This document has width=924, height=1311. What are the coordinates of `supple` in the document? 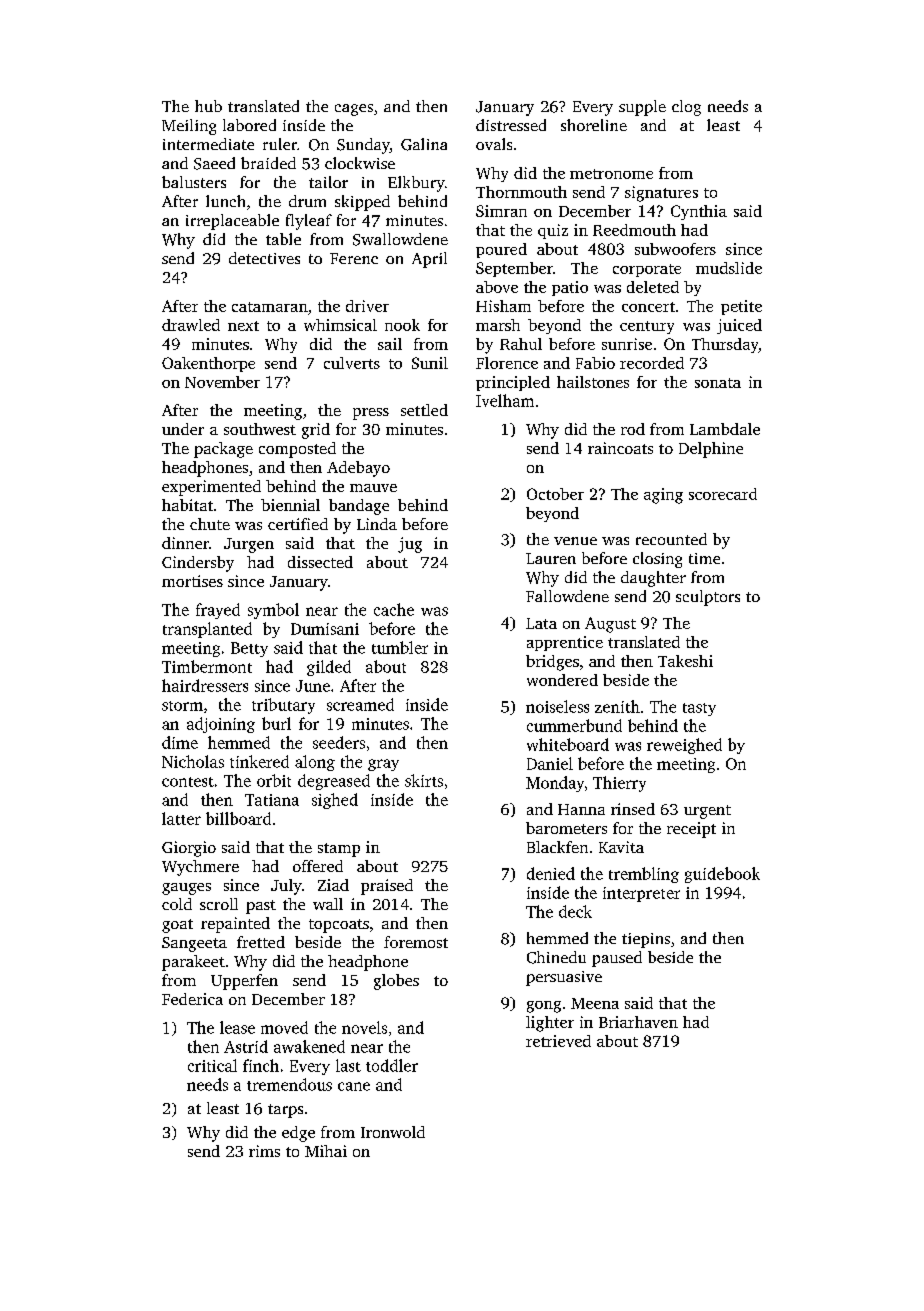 It's located at (642, 108).
